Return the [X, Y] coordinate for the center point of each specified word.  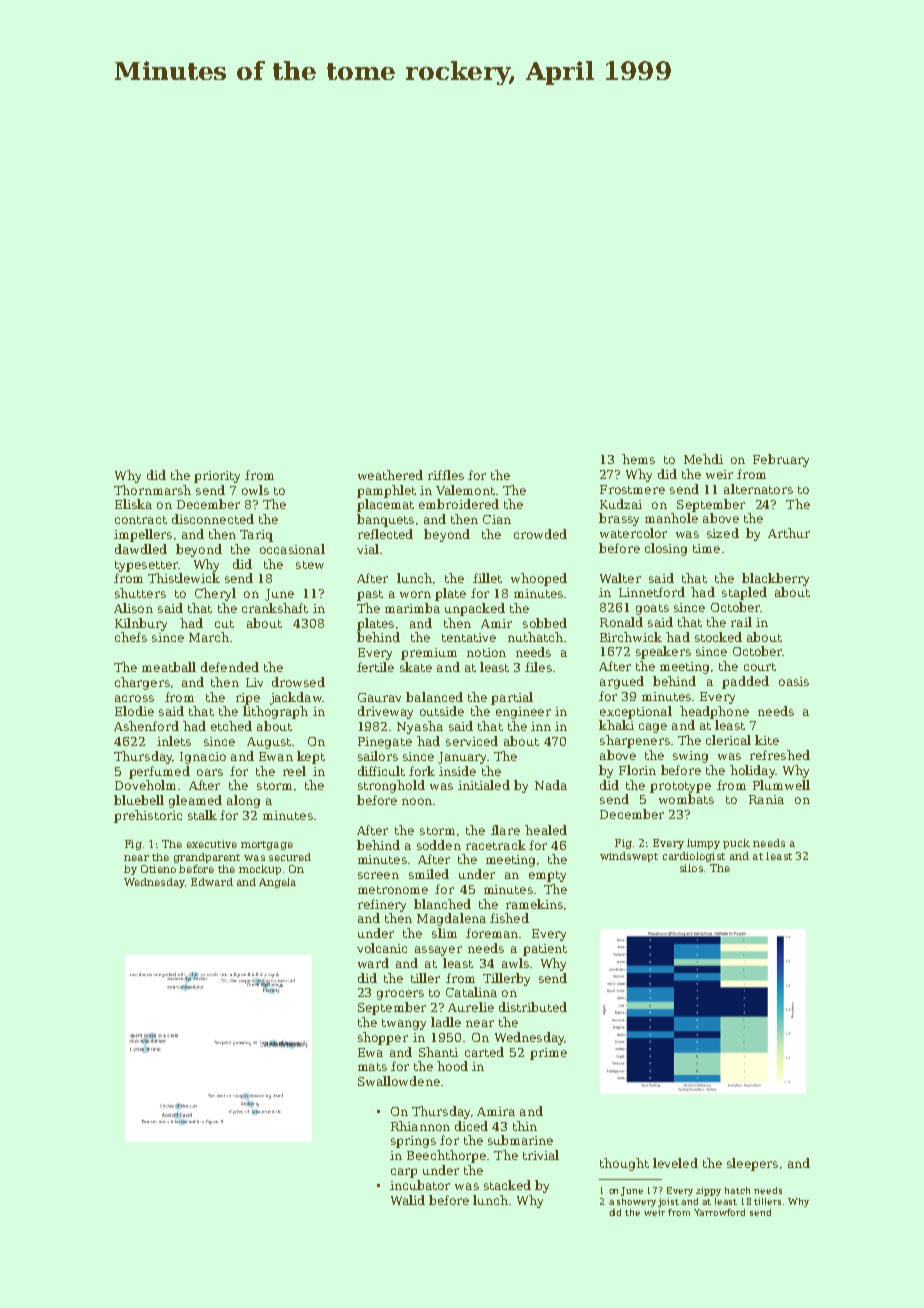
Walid [408, 1200]
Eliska [133, 504]
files [538, 667]
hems [638, 459]
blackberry [775, 579]
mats [372, 1067]
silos [691, 868]
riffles [446, 475]
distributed [533, 1007]
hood [452, 1066]
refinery [382, 905]
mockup [260, 870]
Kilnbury [141, 624]
